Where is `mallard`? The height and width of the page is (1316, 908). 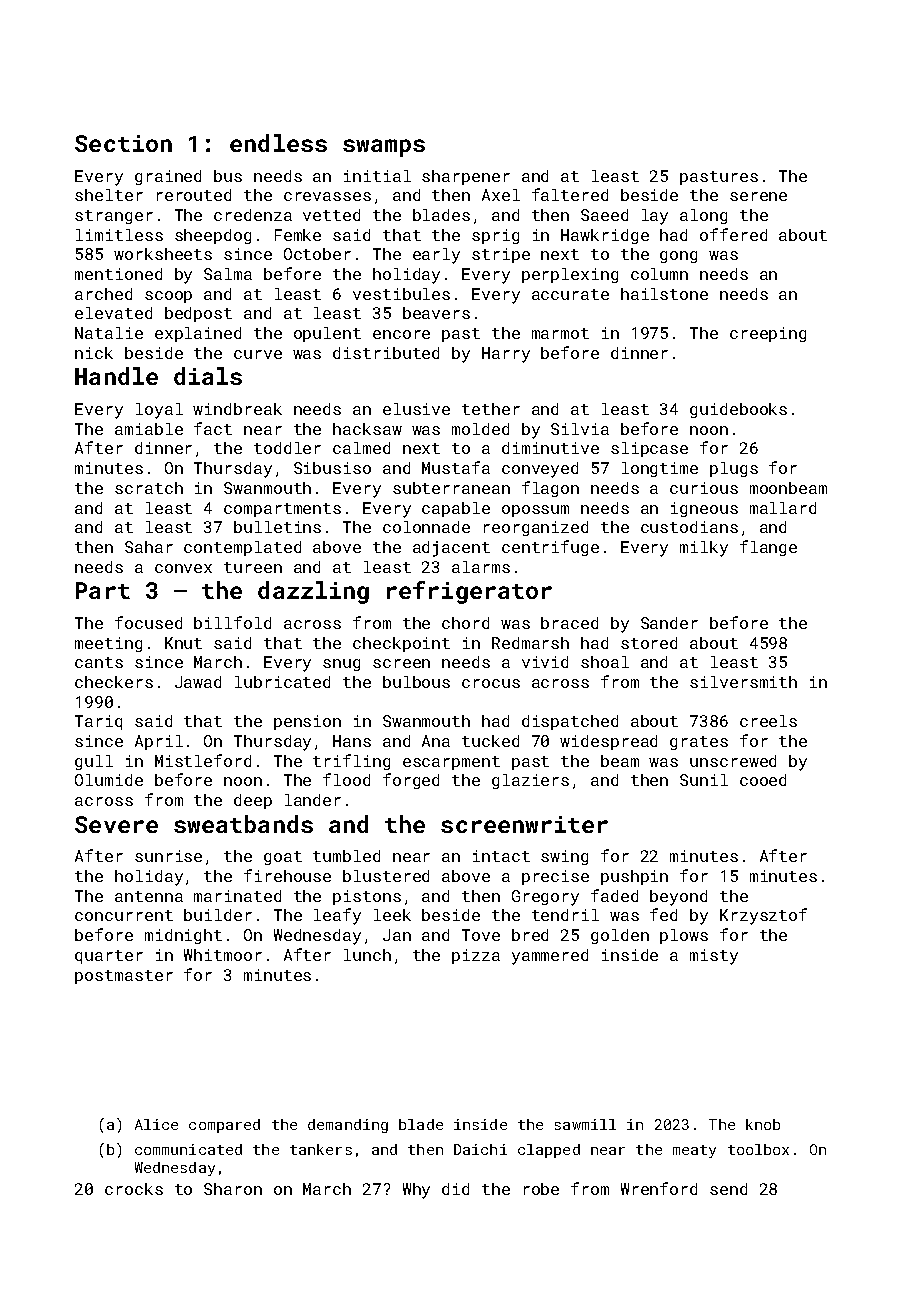
mallard is located at coordinates (783, 508).
